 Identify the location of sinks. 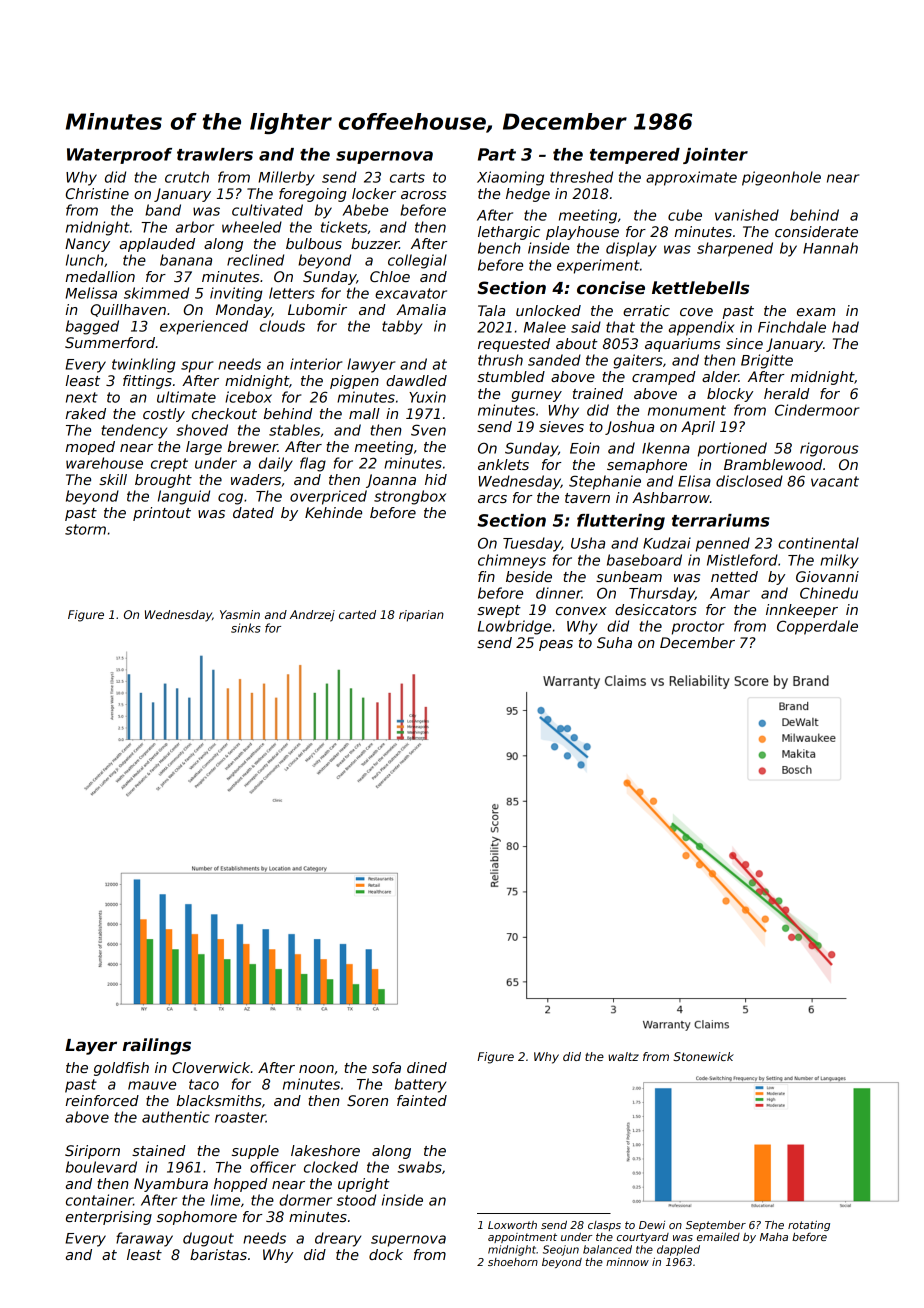
(246, 628).
